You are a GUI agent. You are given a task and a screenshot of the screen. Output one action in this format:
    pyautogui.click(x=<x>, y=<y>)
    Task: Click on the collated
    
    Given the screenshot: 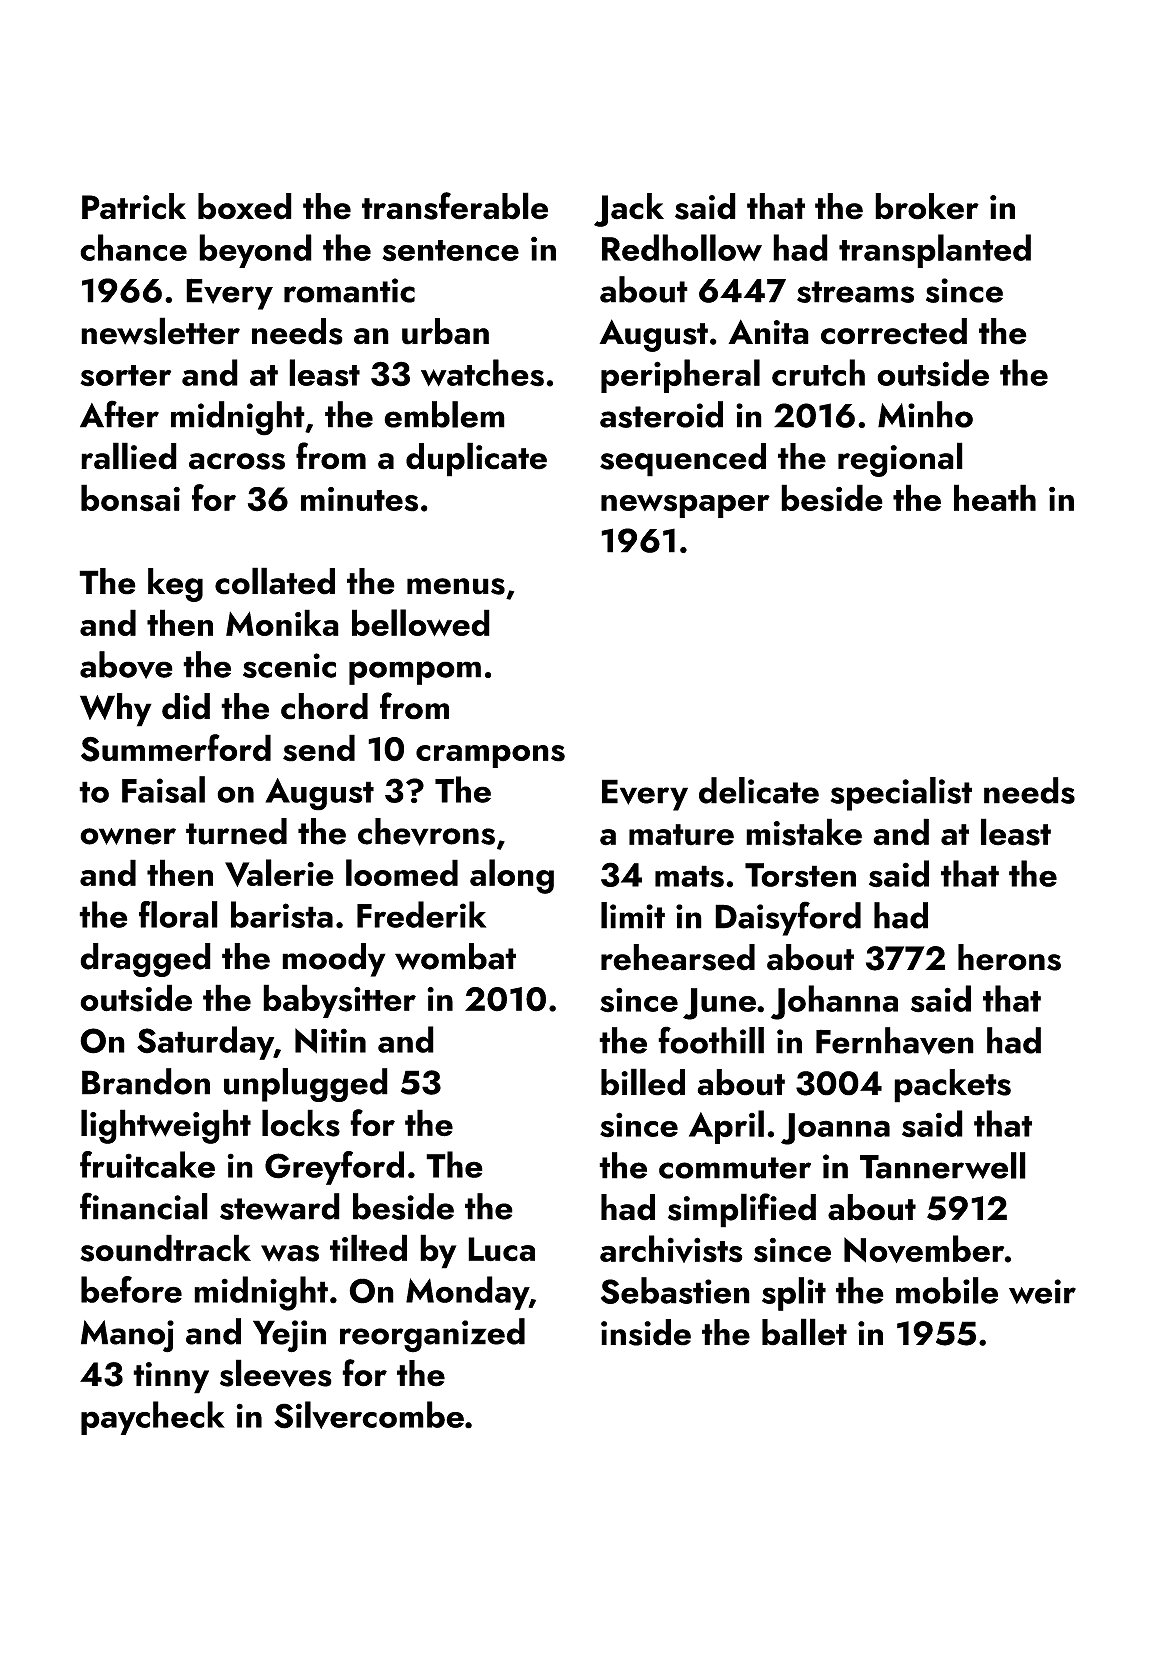 What is the action you would take?
    pyautogui.click(x=275, y=581)
